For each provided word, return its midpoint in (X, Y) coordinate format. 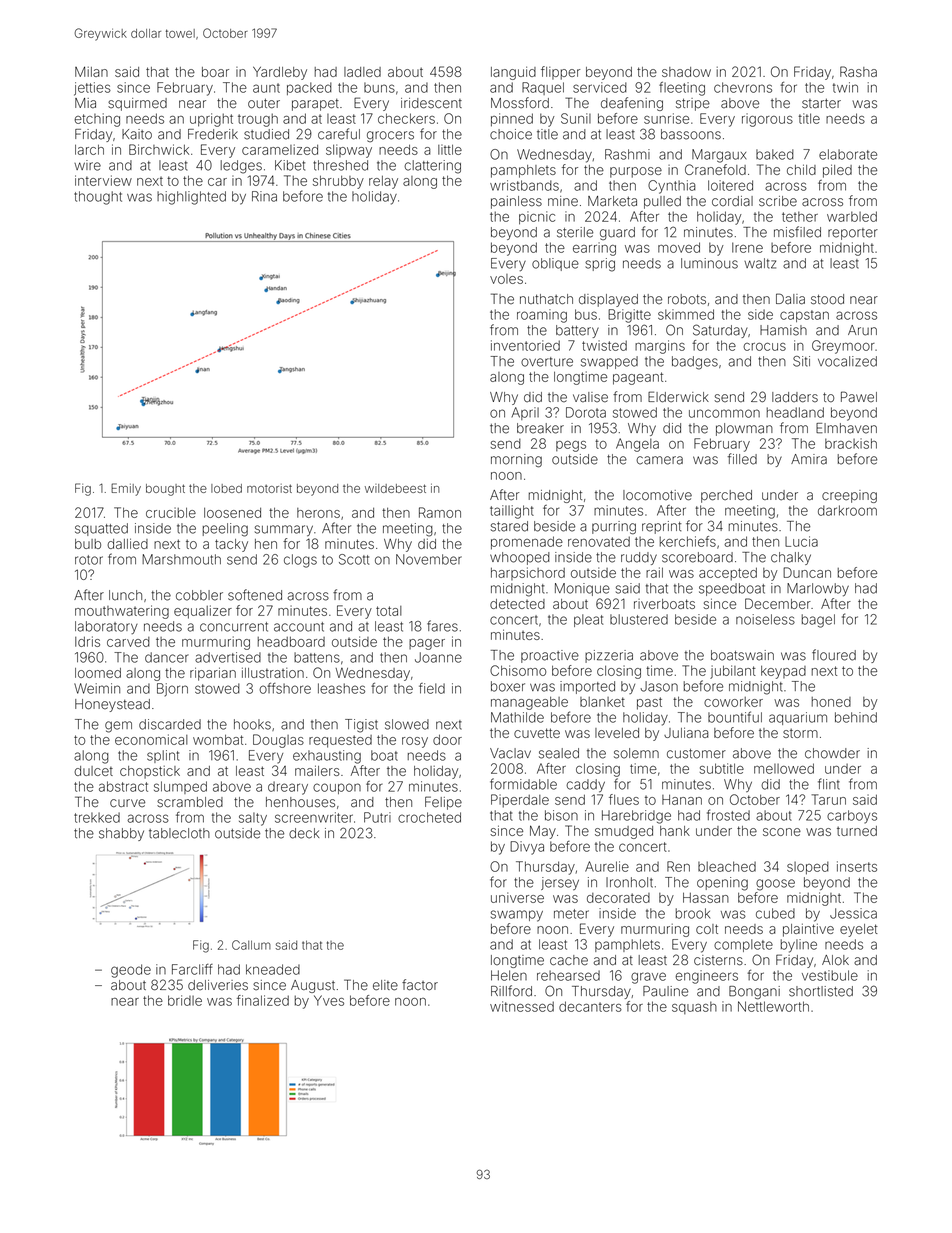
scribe (778, 201)
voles (506, 279)
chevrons (743, 87)
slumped (180, 787)
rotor (89, 560)
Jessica (853, 913)
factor (420, 985)
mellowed (784, 768)
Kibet (290, 165)
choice (511, 134)
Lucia (801, 541)
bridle (185, 1000)
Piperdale (520, 801)
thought (98, 198)
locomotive (657, 495)
